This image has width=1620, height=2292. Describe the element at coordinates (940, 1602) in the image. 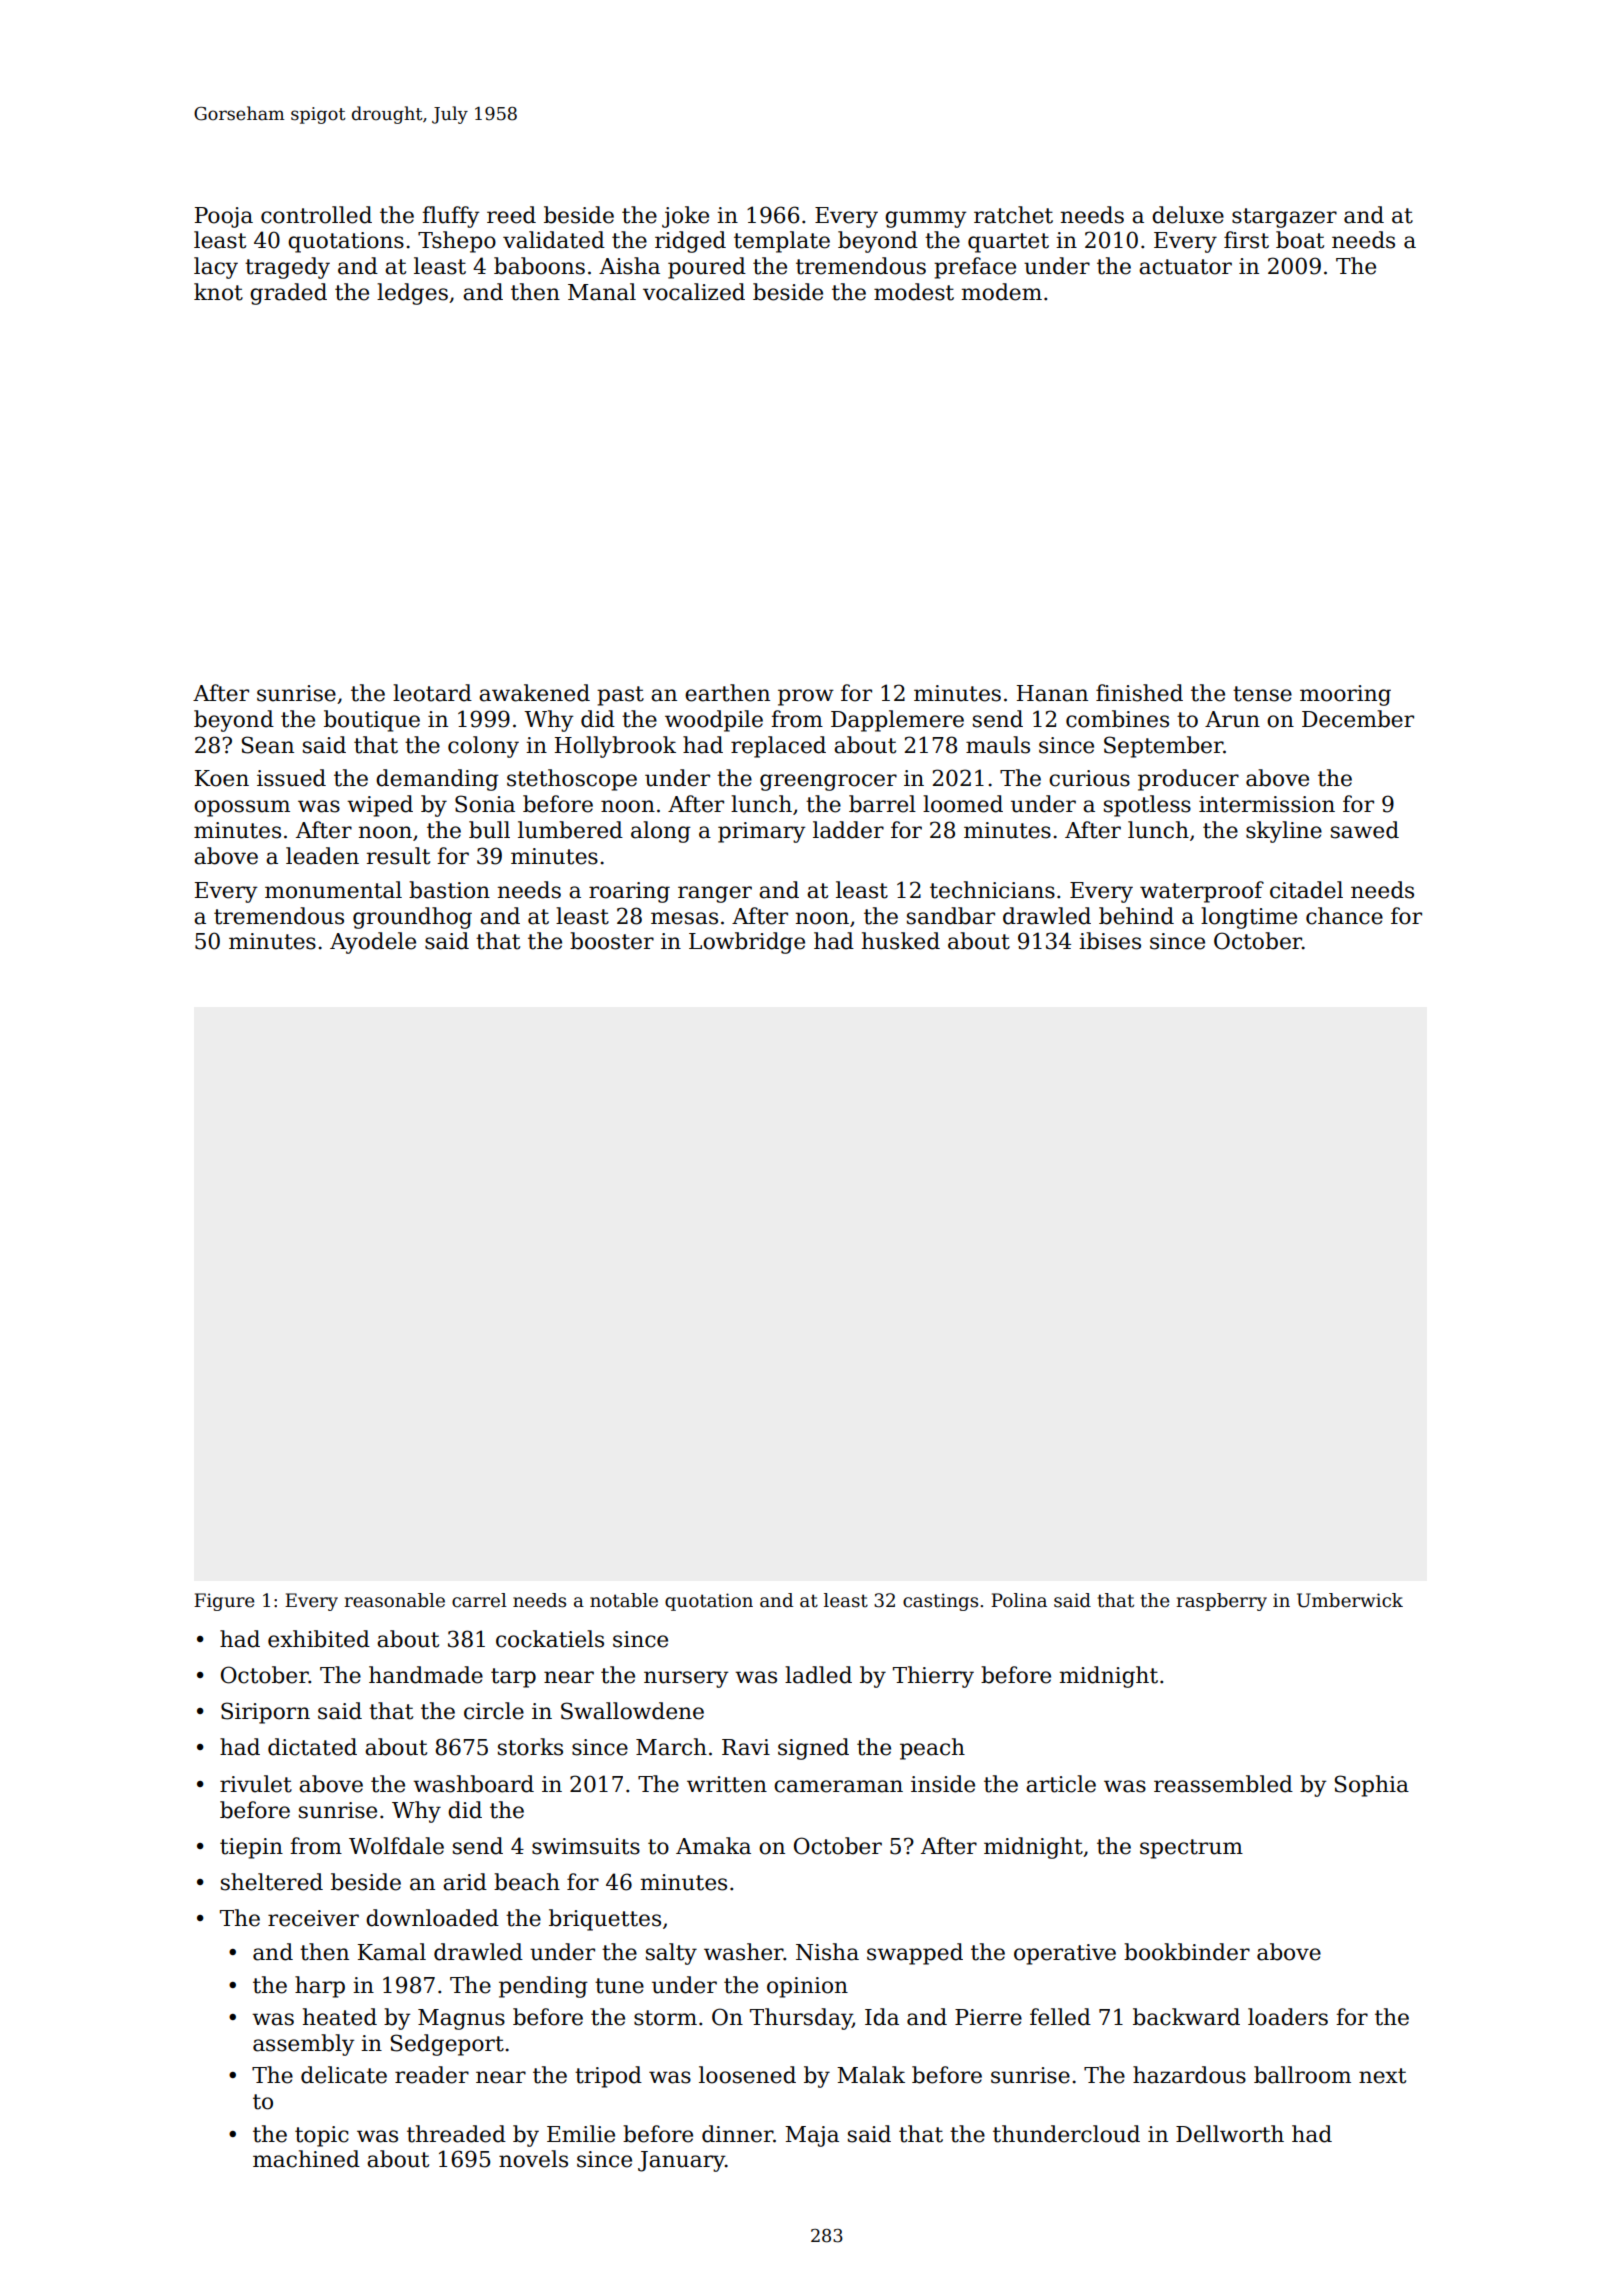

I see `castings` at that location.
